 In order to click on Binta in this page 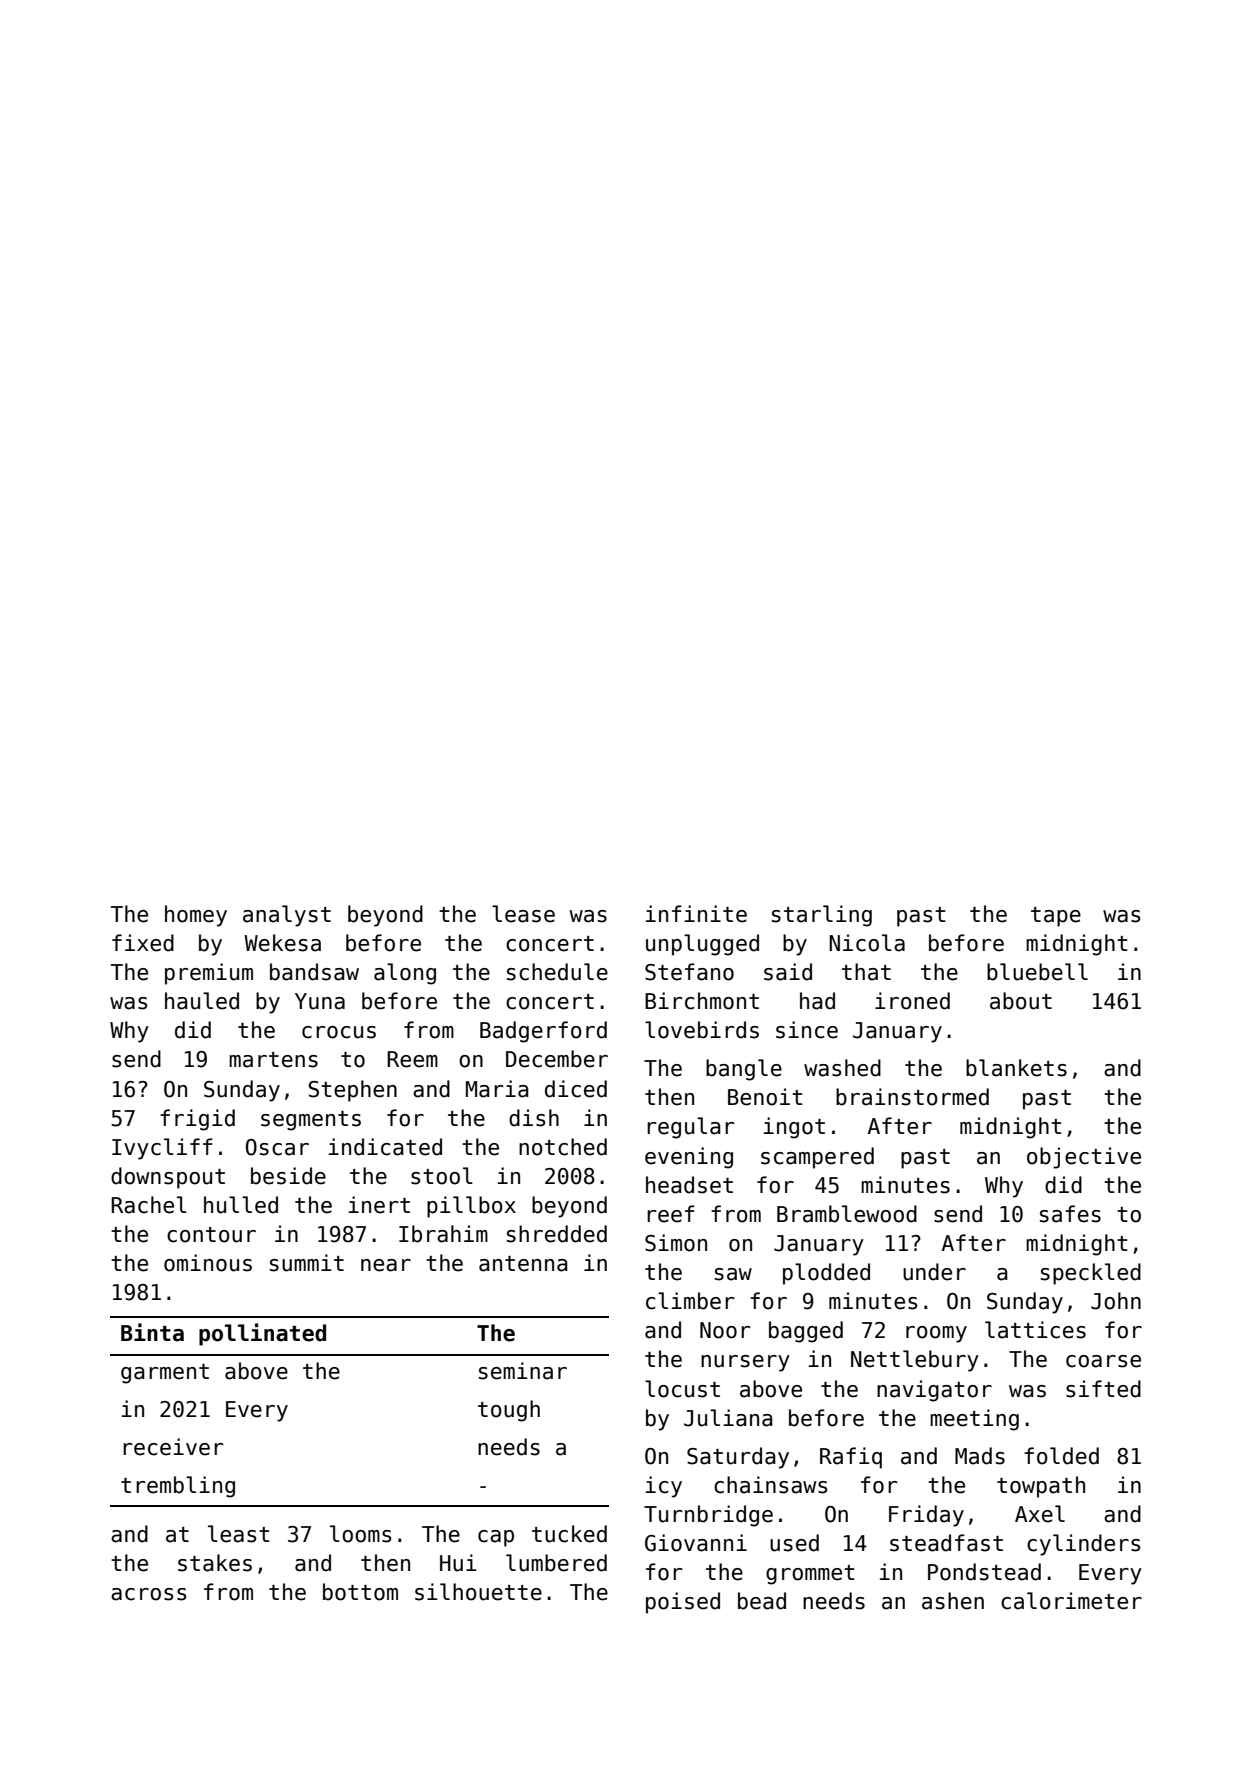, I will do `click(152, 1332)`.
